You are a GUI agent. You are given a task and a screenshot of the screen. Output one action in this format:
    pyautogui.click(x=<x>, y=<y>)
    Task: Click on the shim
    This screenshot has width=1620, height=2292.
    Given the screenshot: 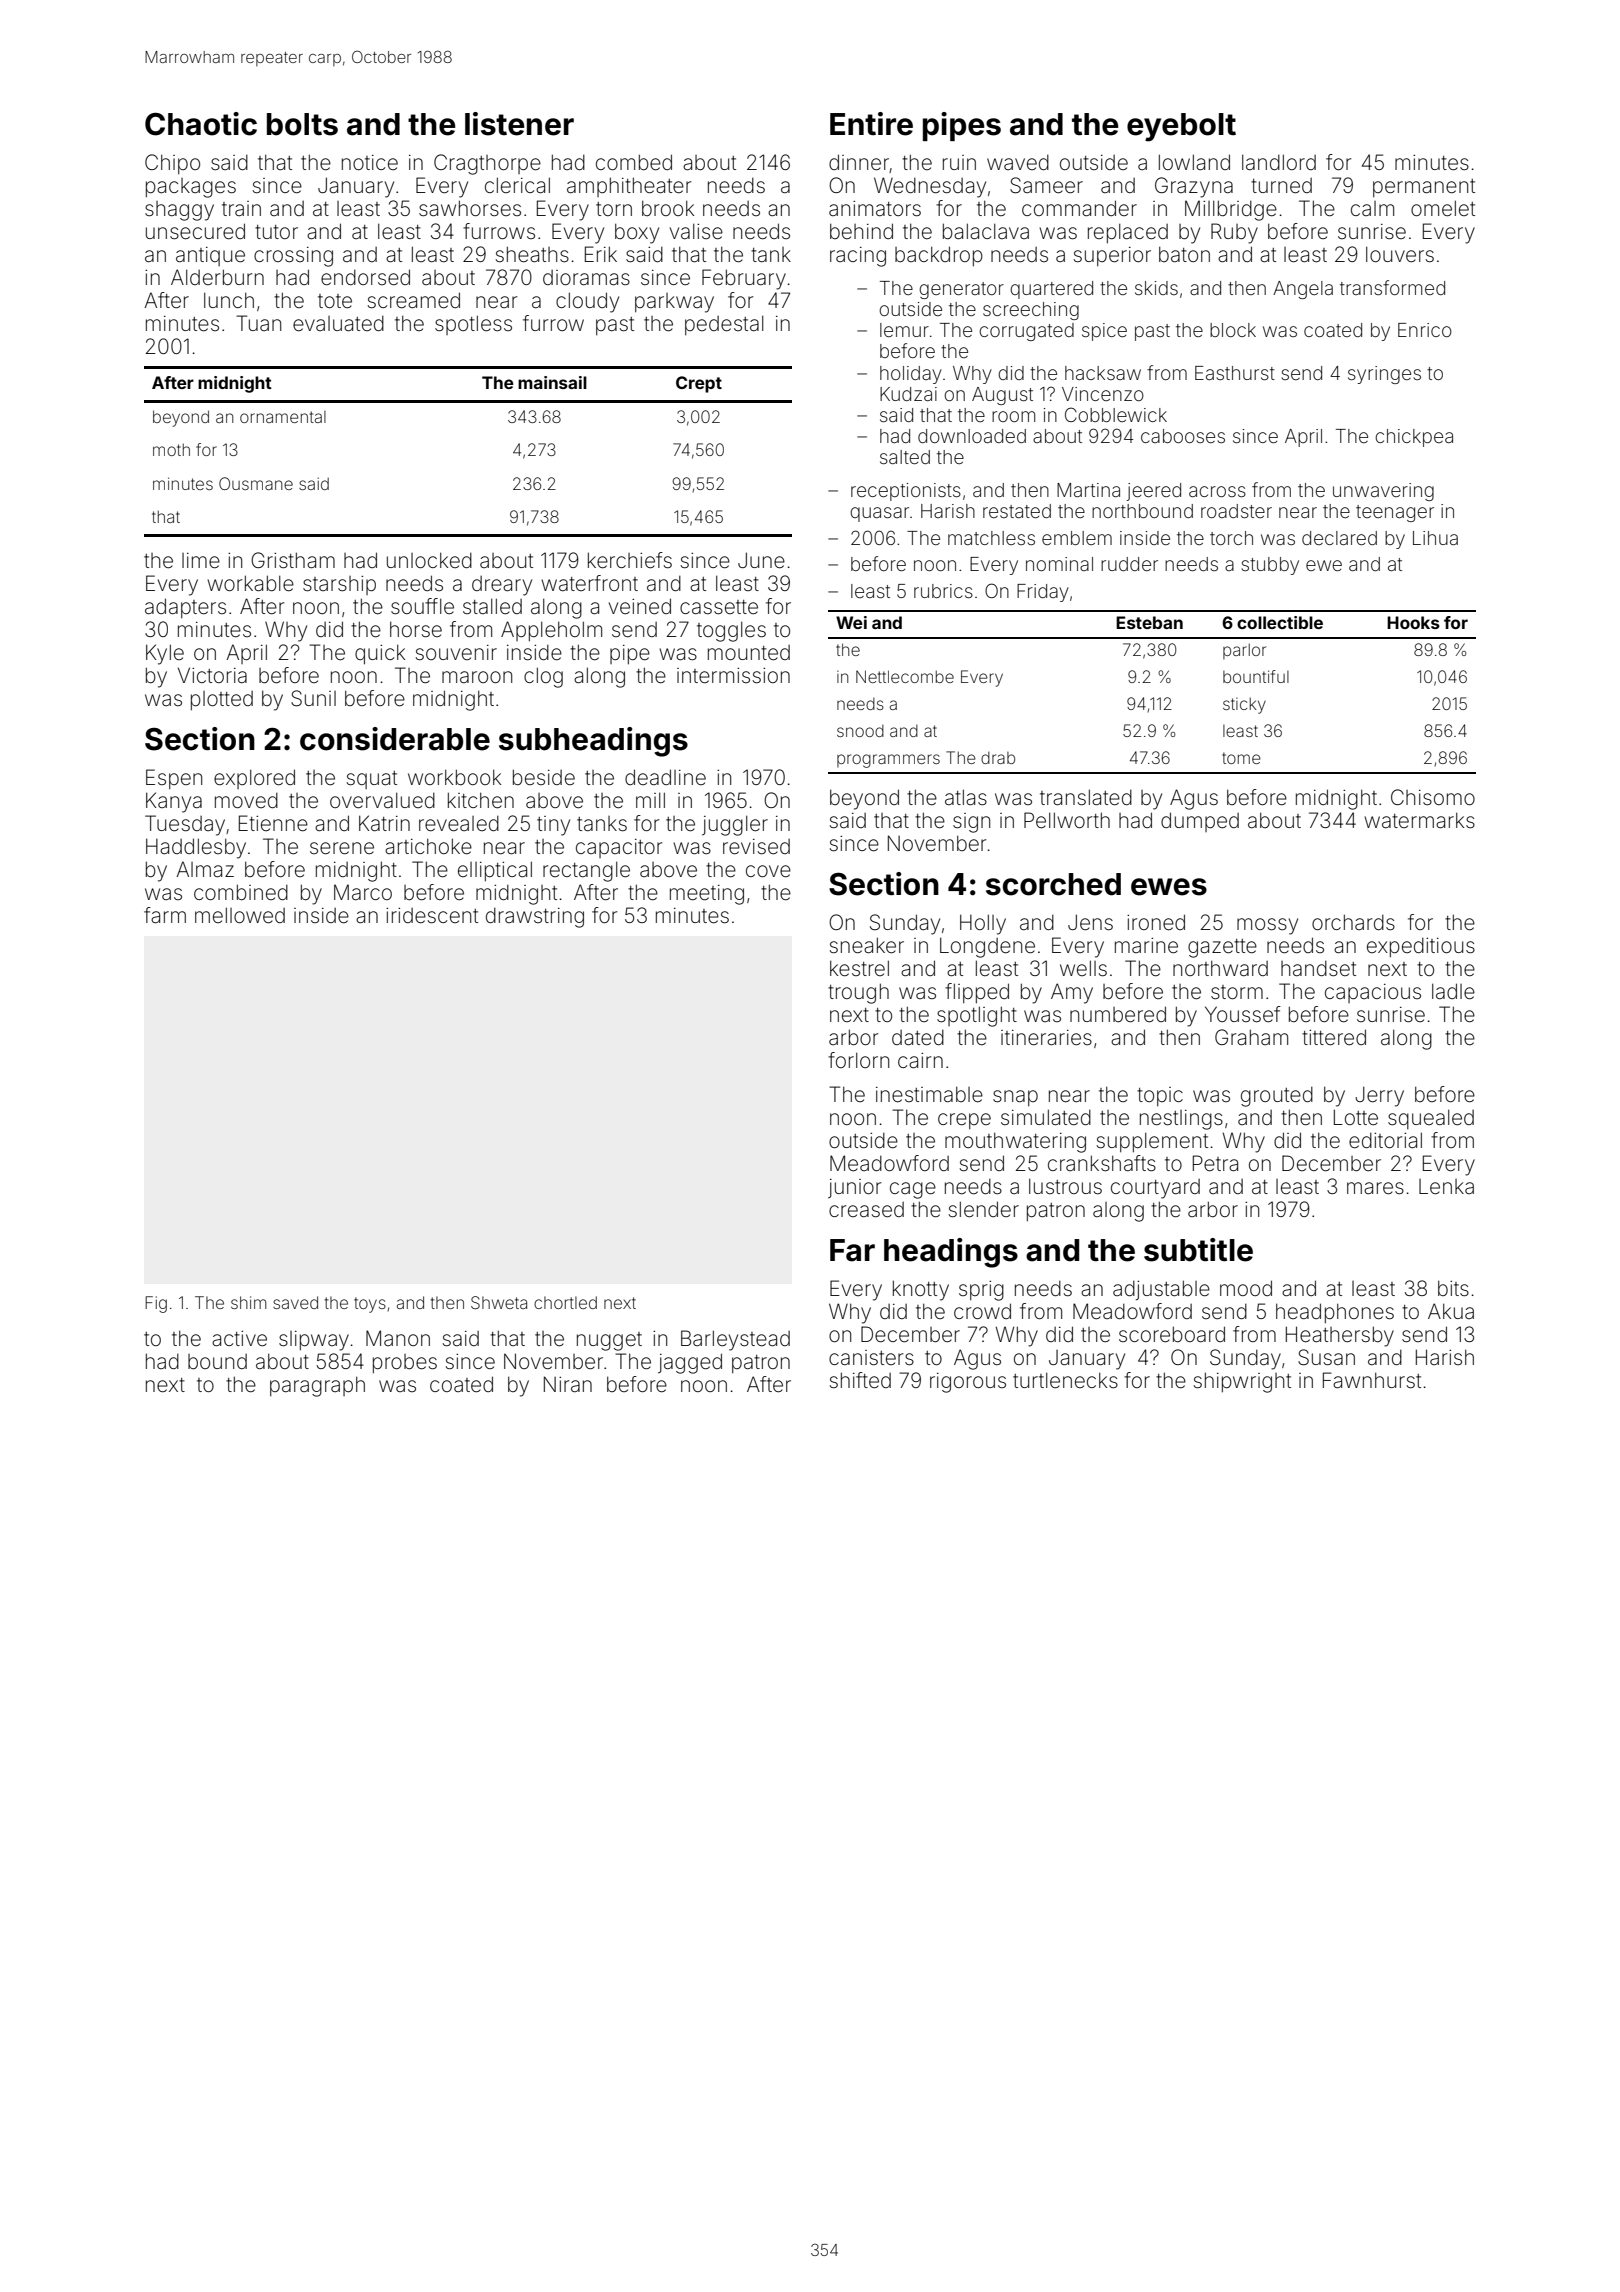 What is the action you would take?
    pyautogui.click(x=248, y=1302)
